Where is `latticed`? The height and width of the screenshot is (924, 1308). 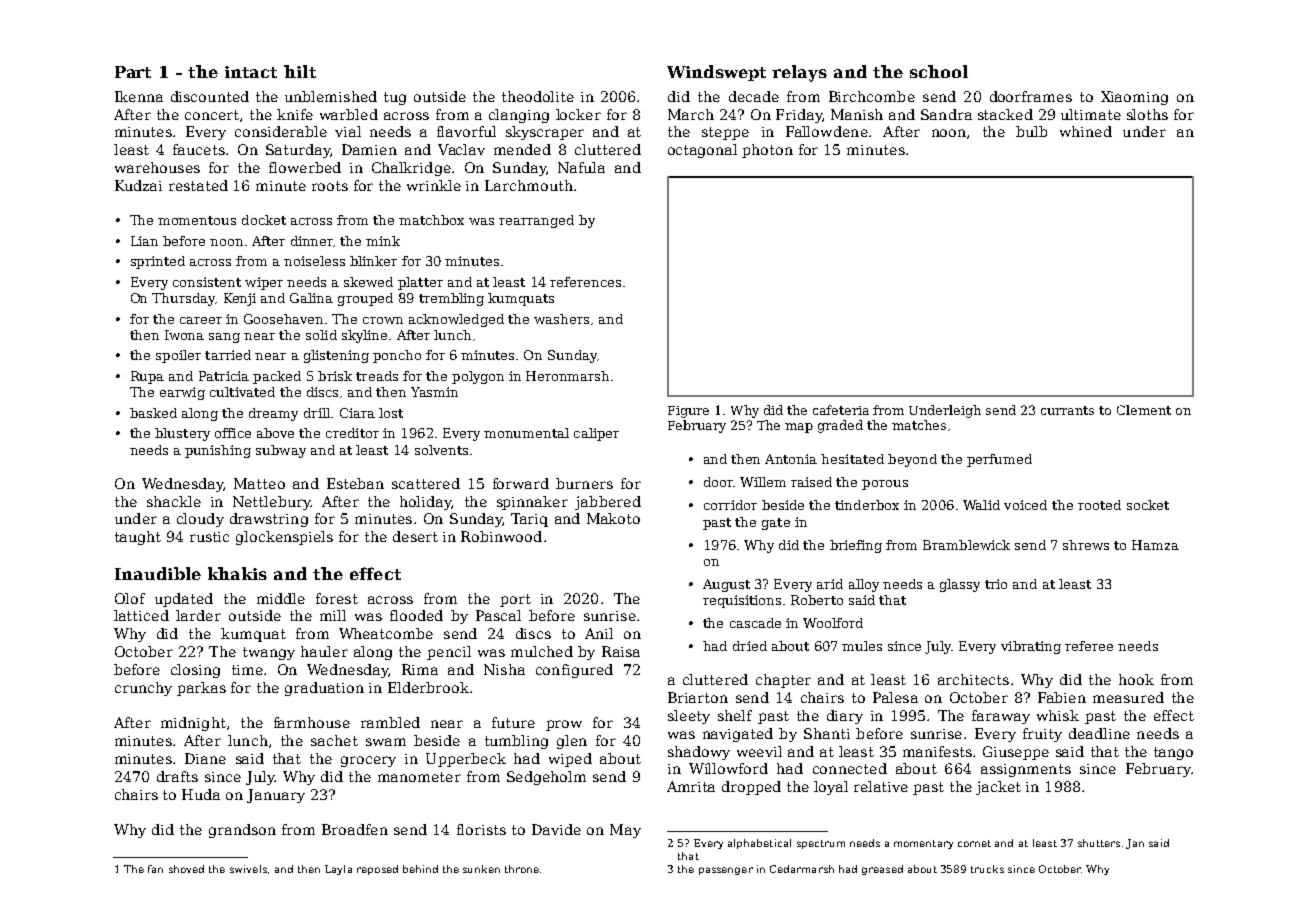
latticed is located at coordinates (141, 615).
